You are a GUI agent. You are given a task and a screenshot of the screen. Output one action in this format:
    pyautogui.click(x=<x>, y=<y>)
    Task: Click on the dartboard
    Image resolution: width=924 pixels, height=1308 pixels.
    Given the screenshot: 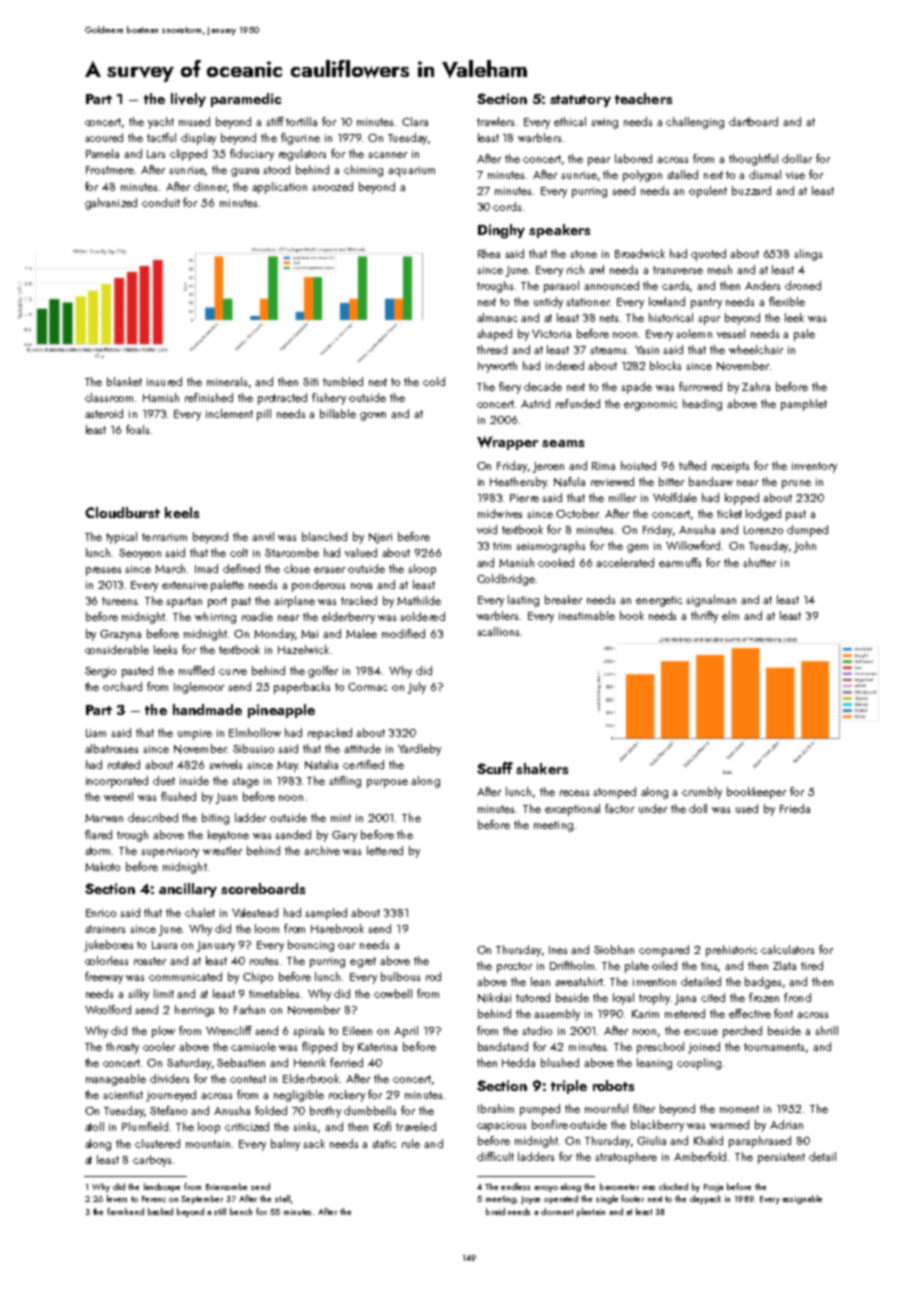 What is the action you would take?
    pyautogui.click(x=753, y=121)
